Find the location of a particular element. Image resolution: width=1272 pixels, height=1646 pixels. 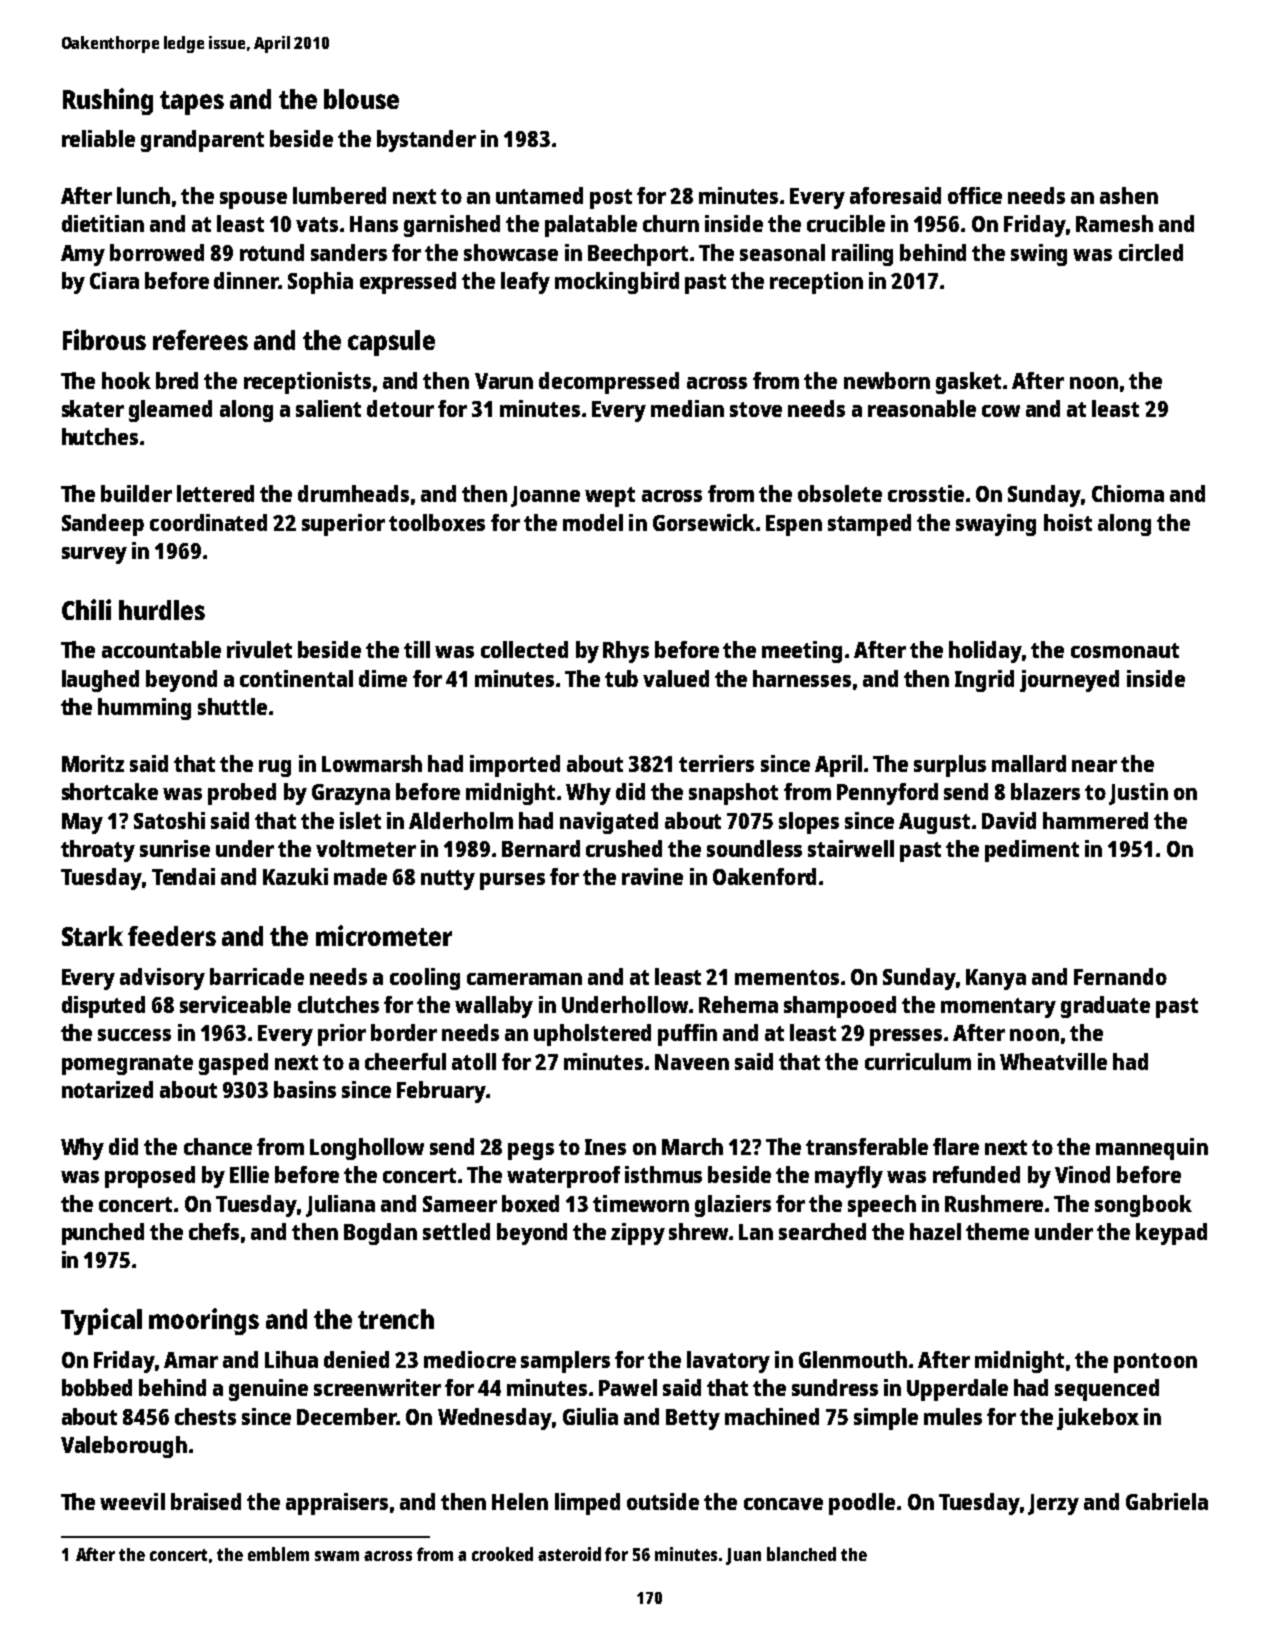

Moritz is located at coordinates (93, 763).
